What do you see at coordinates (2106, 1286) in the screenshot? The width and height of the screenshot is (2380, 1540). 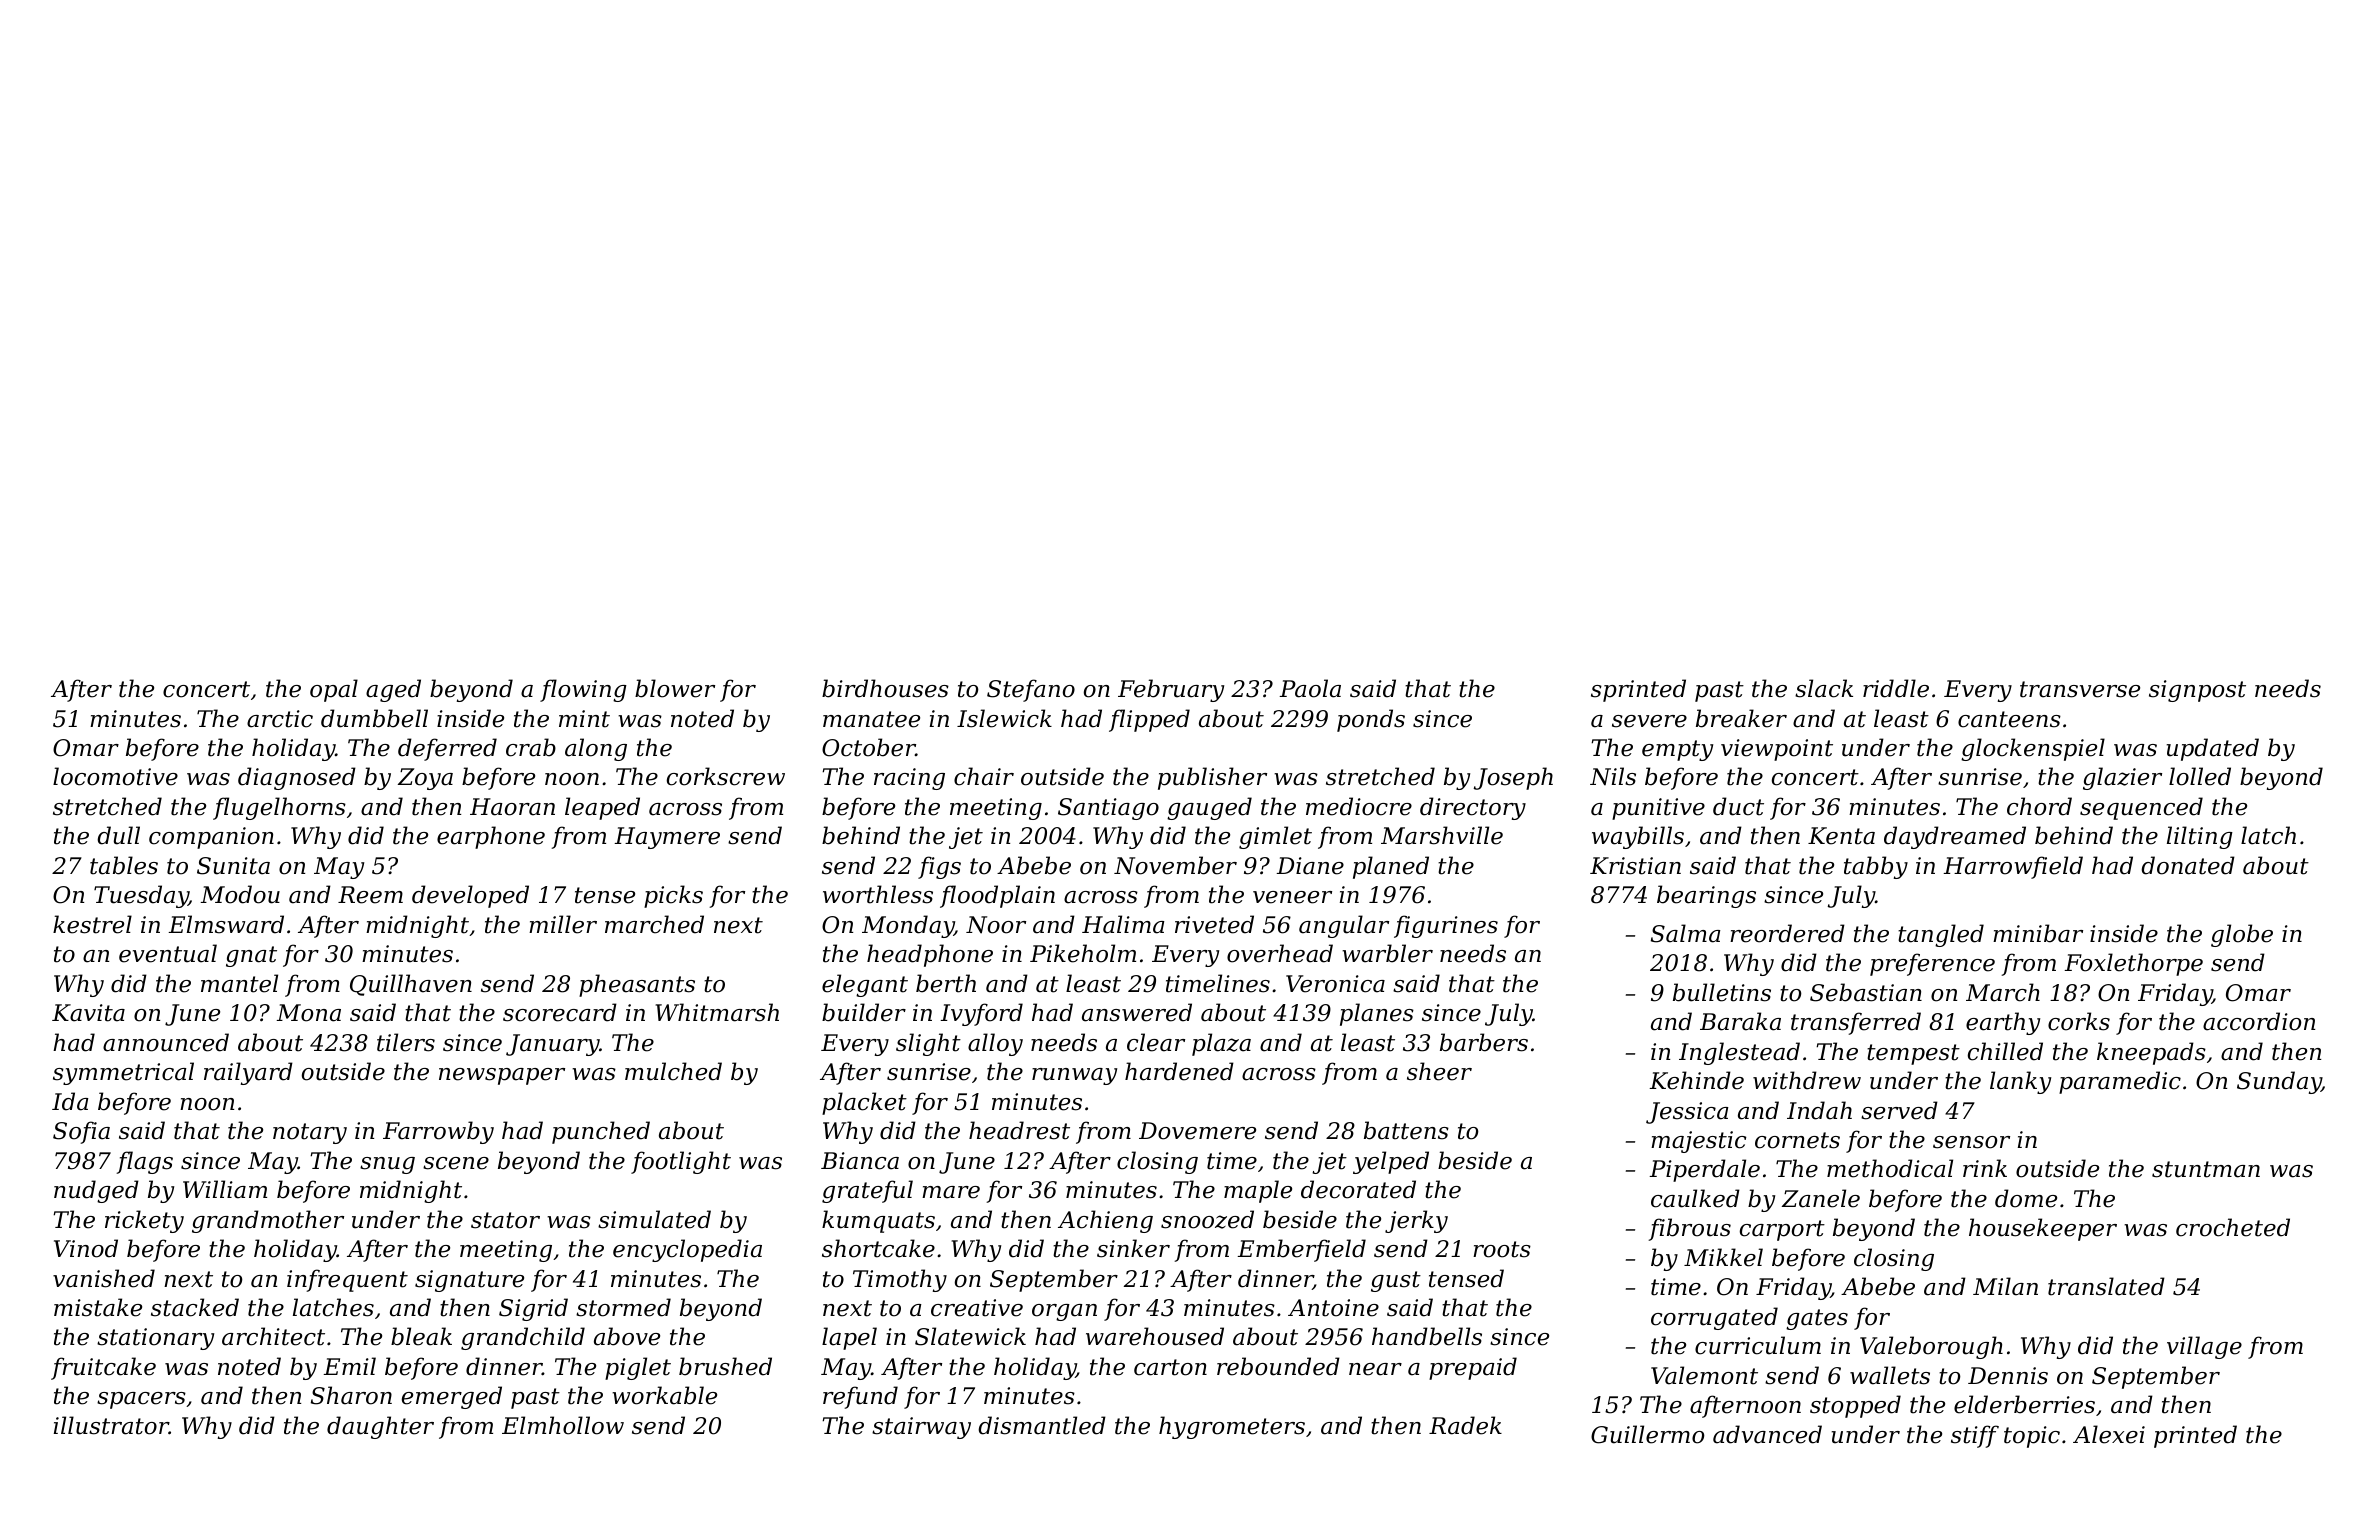 I see `translated` at bounding box center [2106, 1286].
